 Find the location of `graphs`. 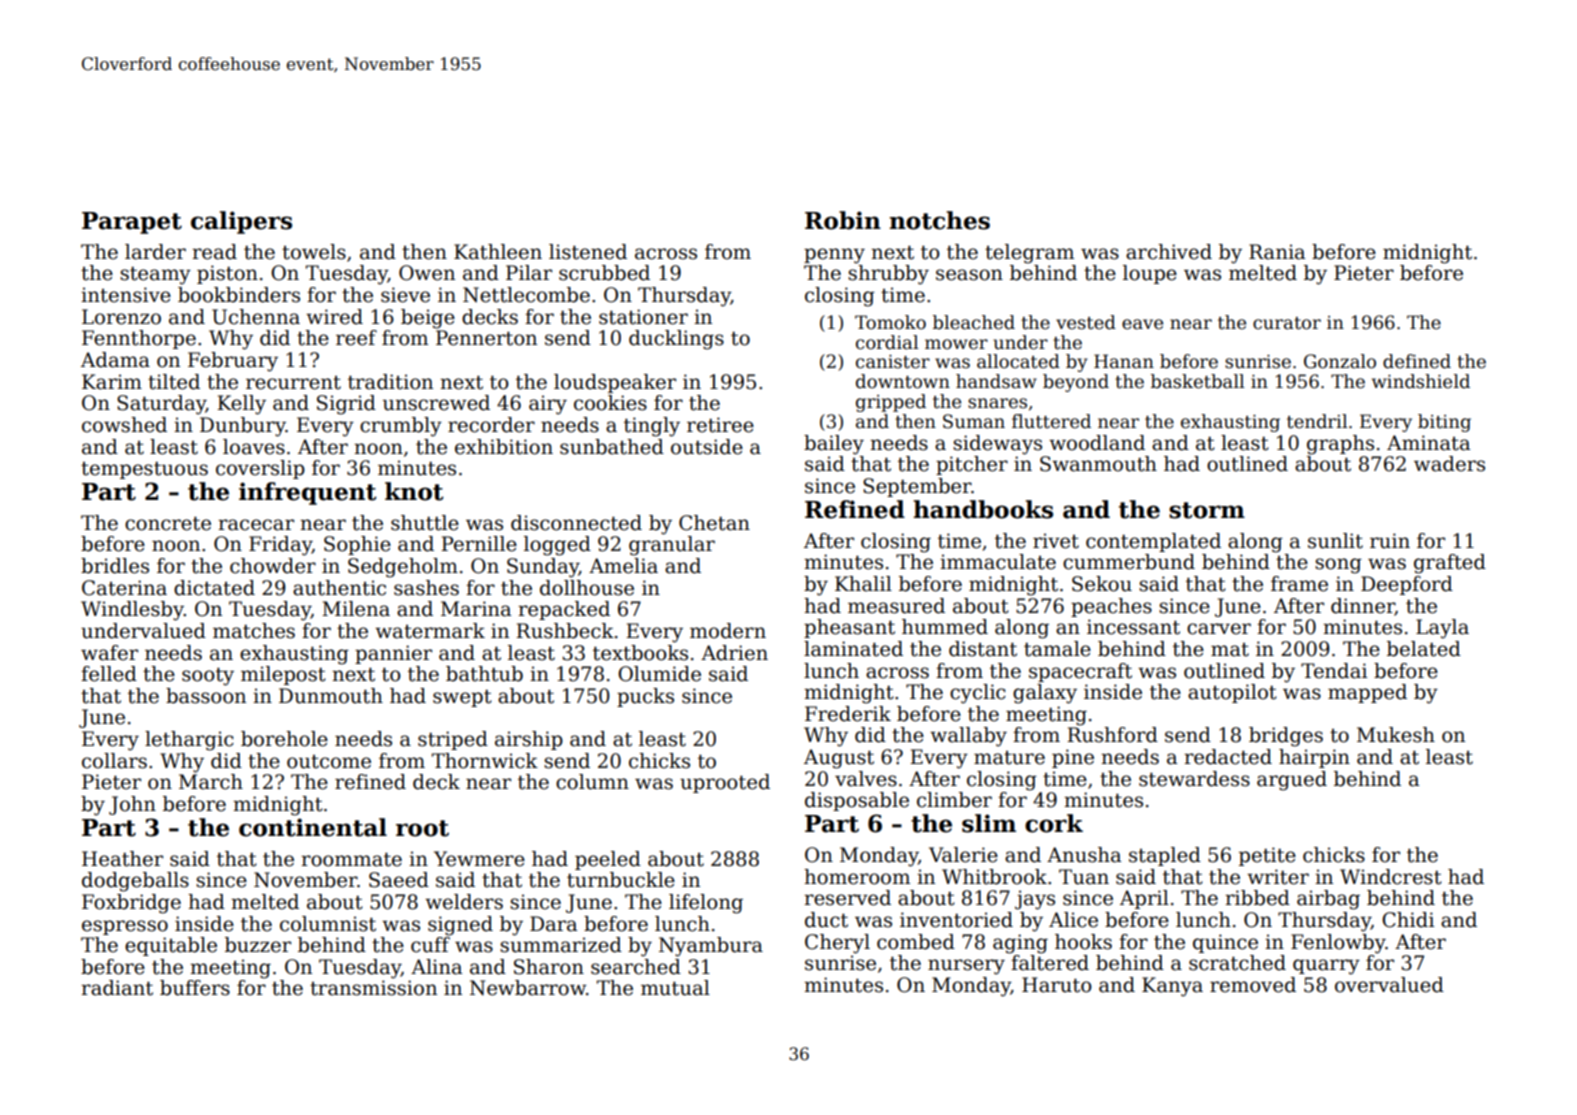

graphs is located at coordinates (1340, 445).
